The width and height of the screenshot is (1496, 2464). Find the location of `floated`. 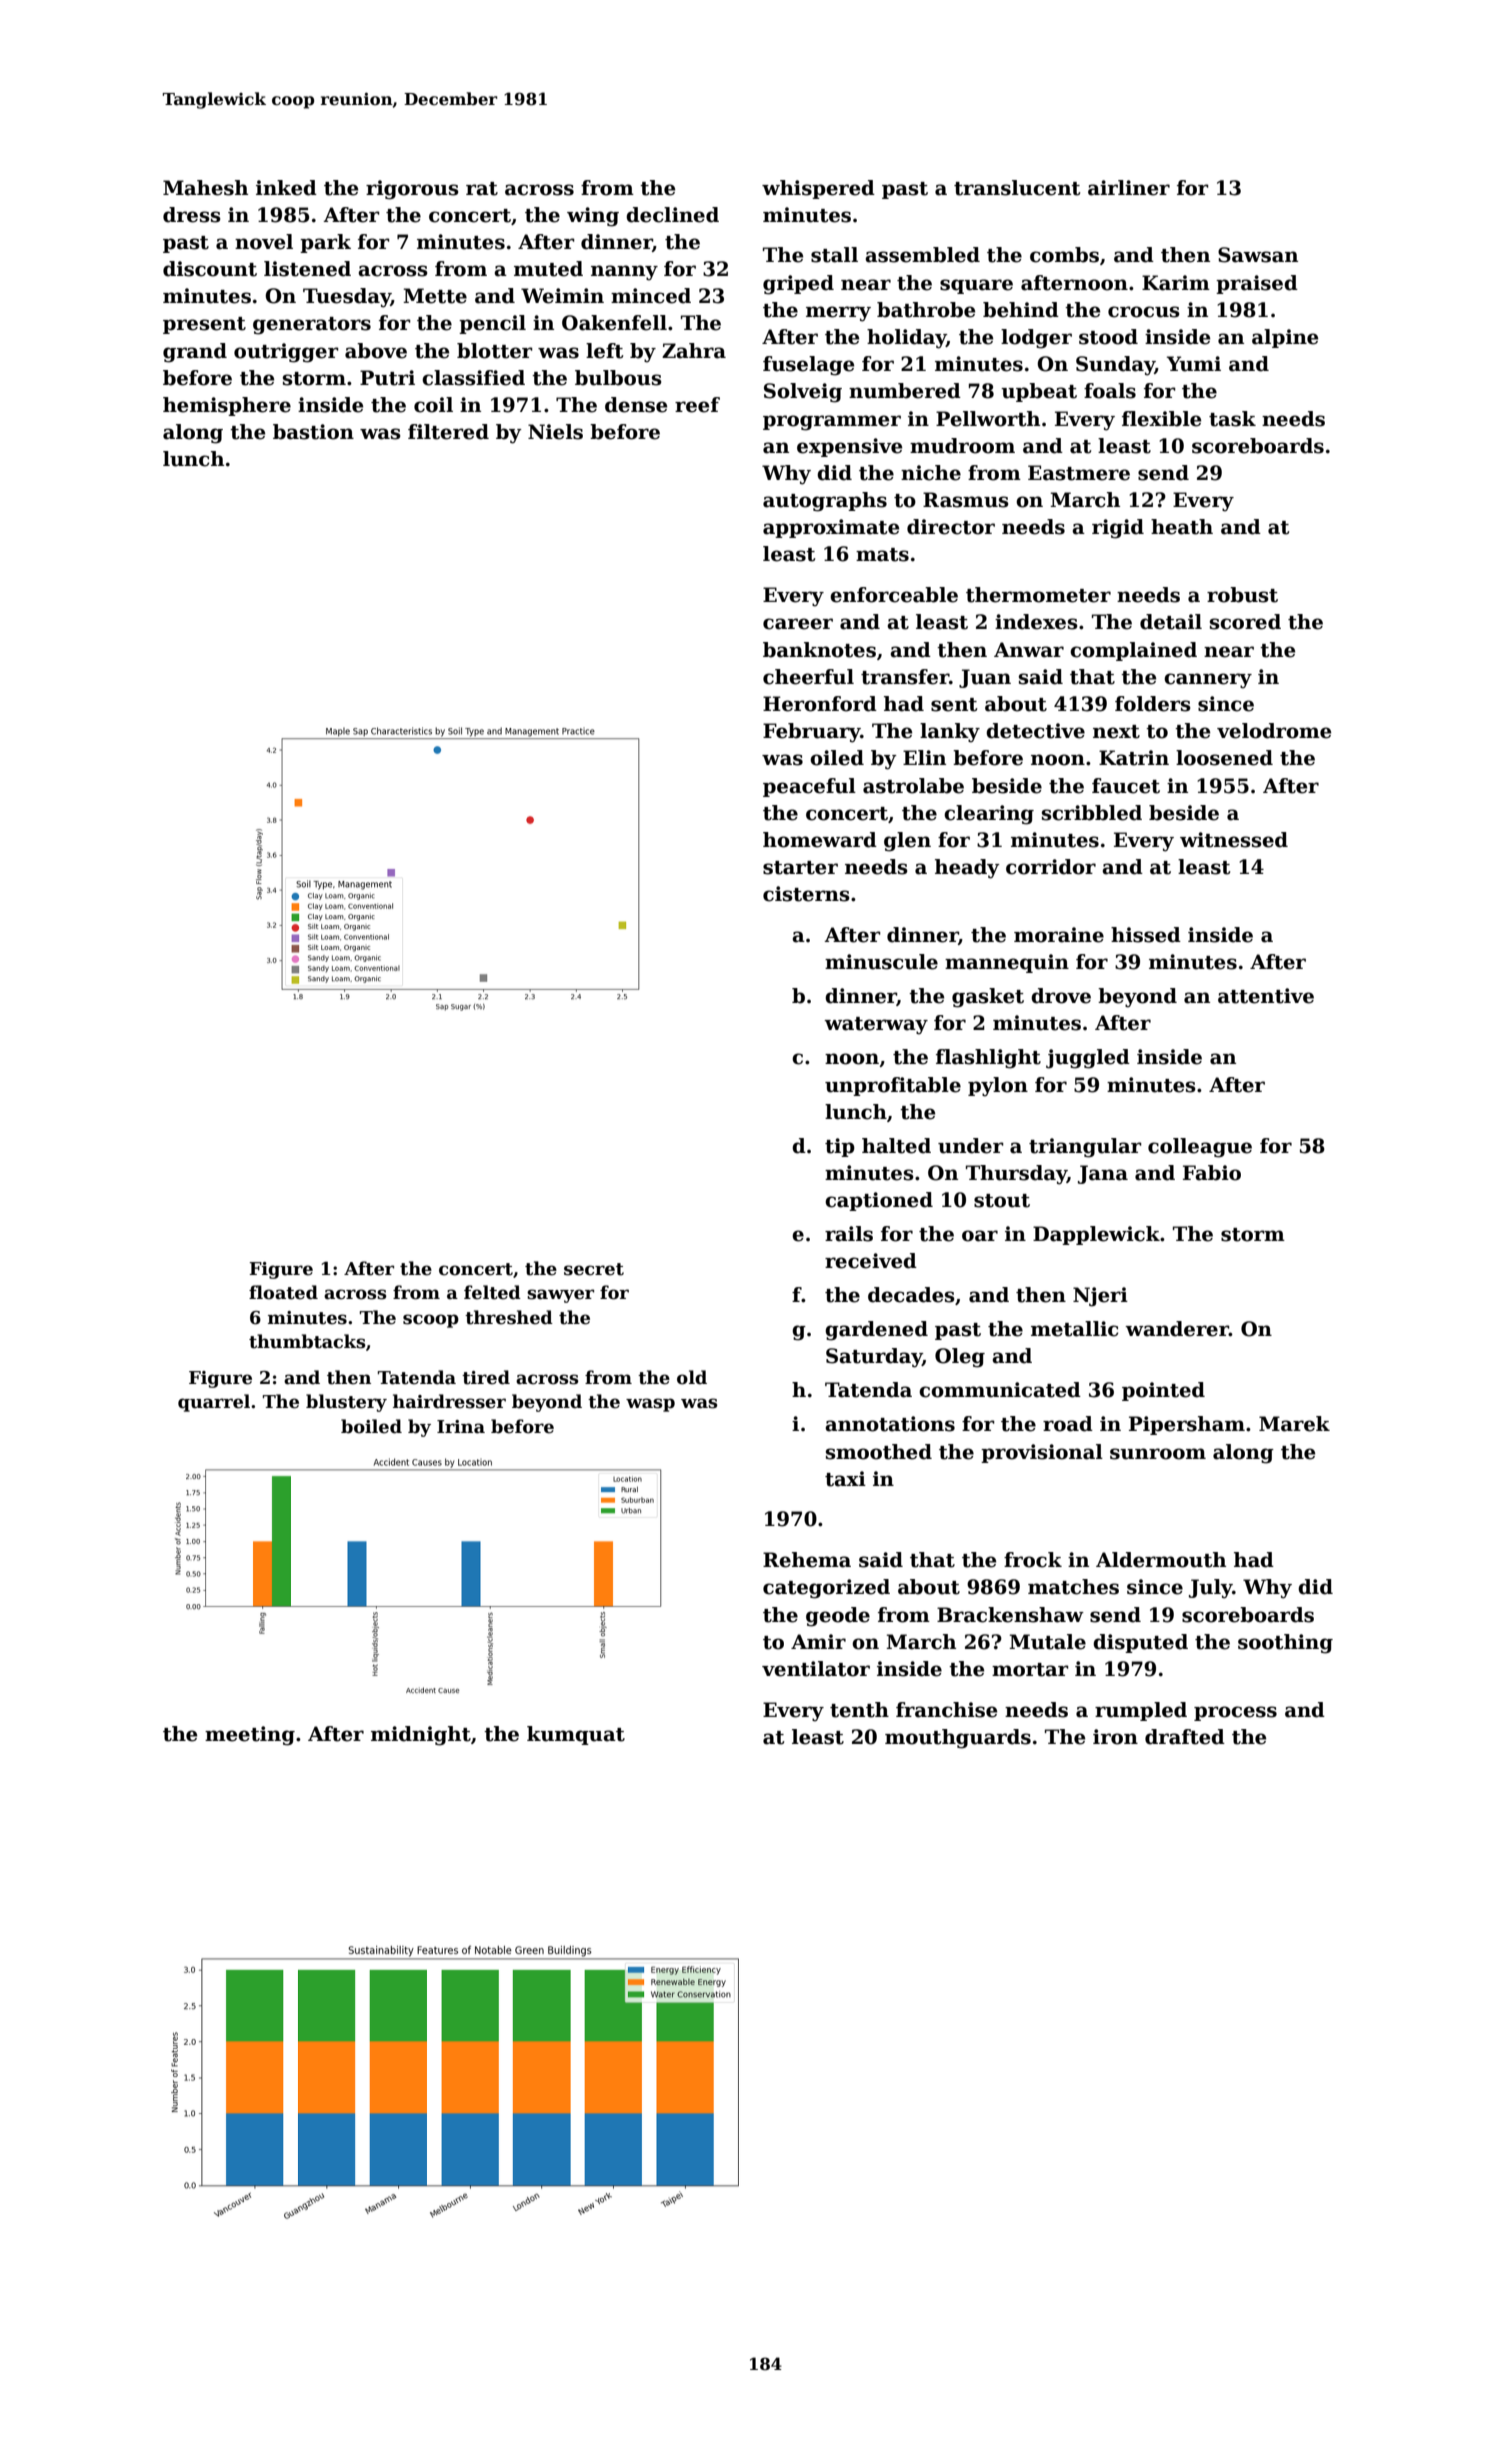

floated is located at coordinates (283, 1292).
